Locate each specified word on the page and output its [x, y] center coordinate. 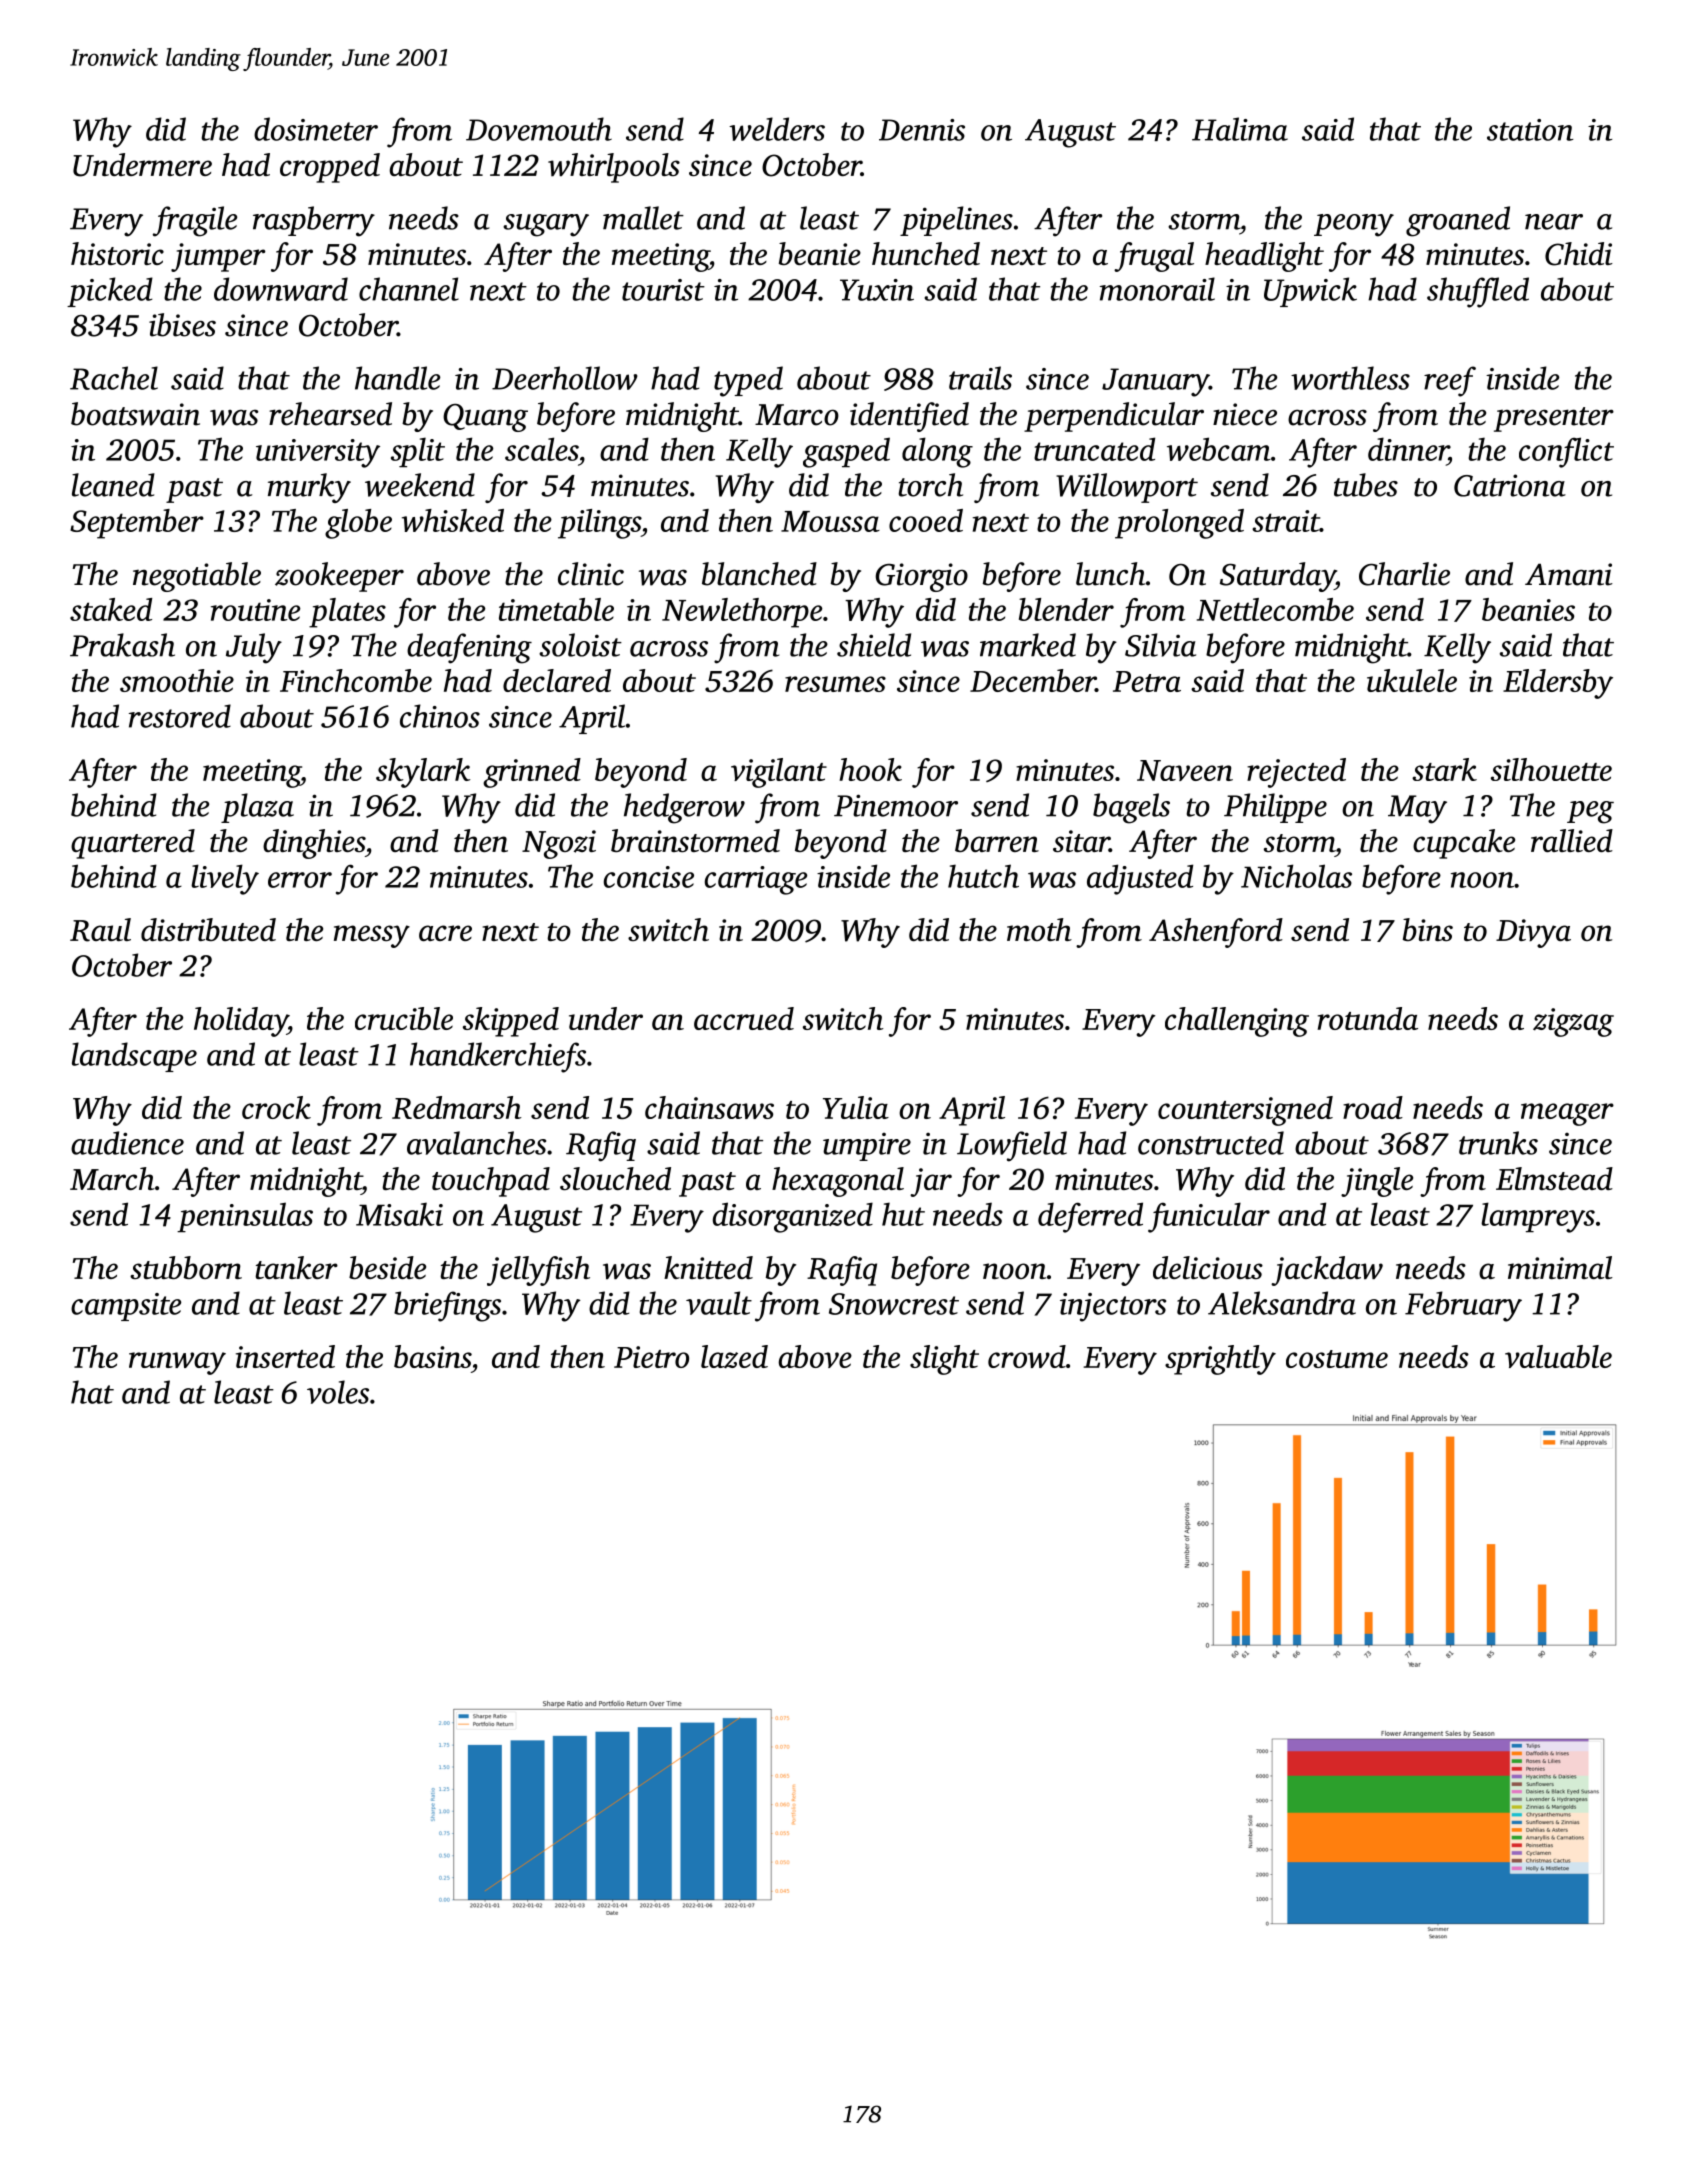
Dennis [922, 130]
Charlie [1404, 574]
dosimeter [316, 129]
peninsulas [245, 1217]
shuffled [1478, 292]
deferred [1090, 1217]
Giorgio [921, 577]
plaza [257, 808]
